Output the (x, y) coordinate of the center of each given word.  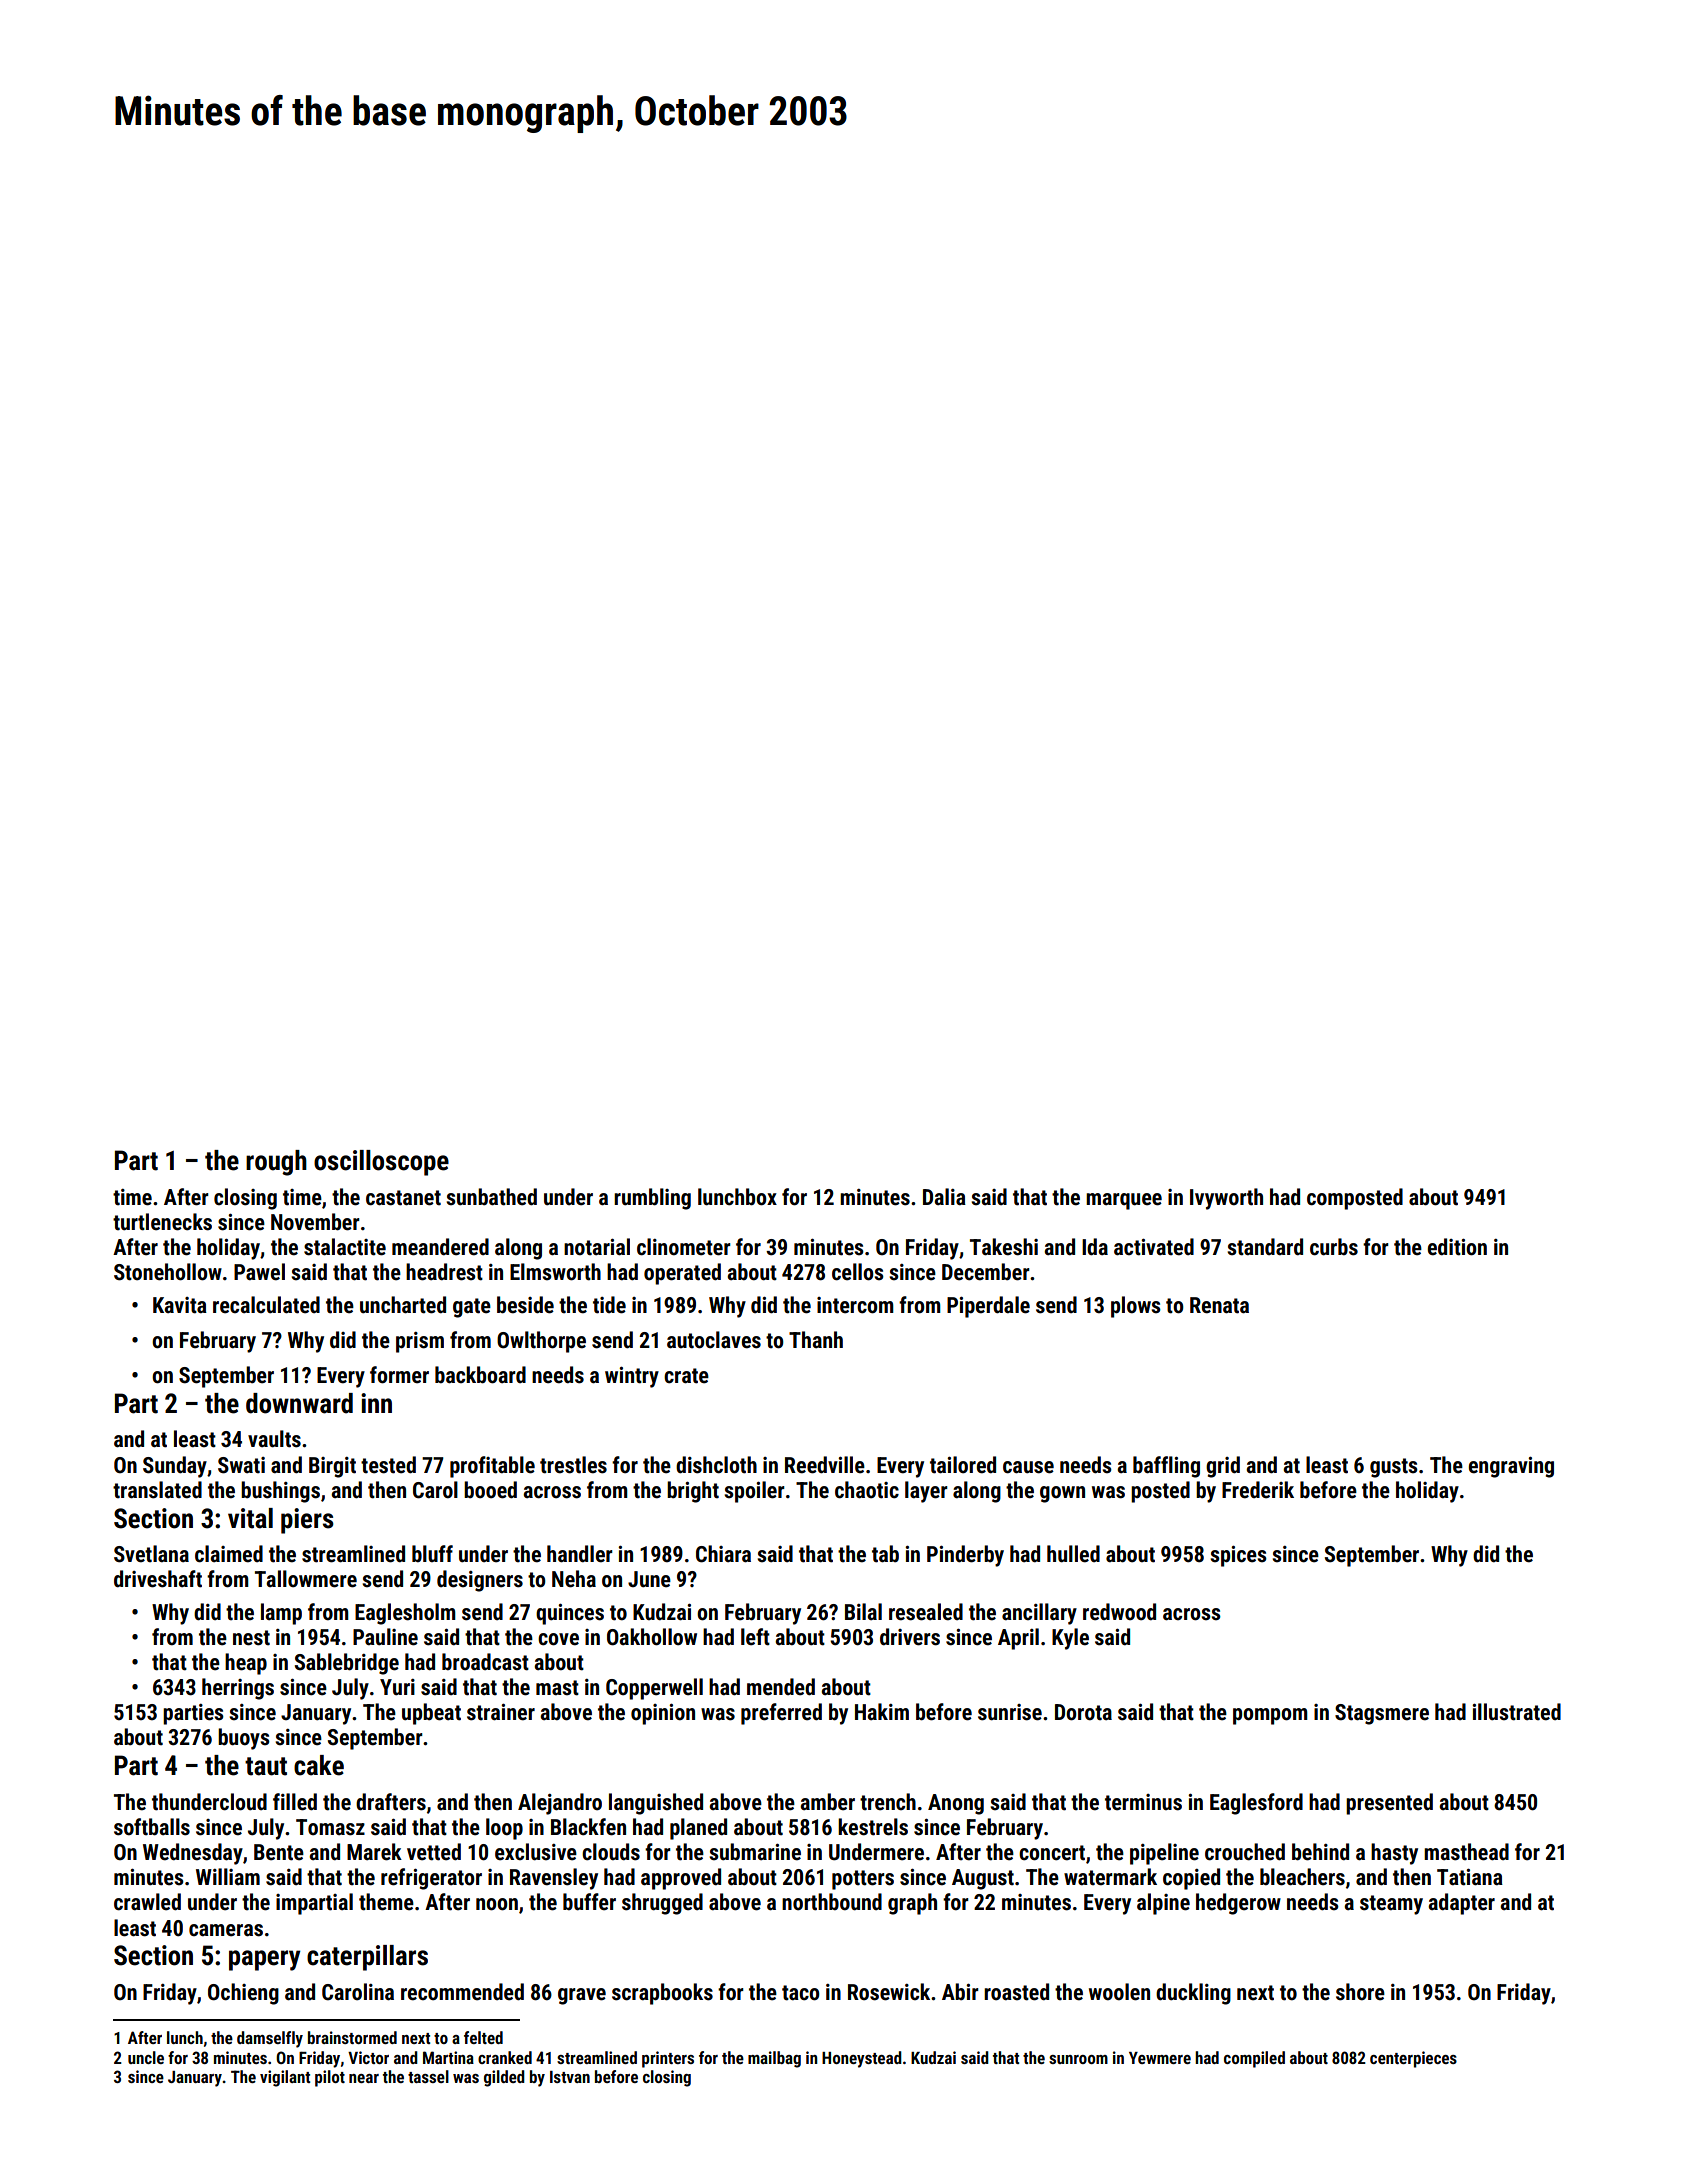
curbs (1334, 1247)
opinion (663, 1714)
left (755, 1637)
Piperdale (988, 1307)
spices (1238, 1556)
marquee (1124, 1201)
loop (504, 1829)
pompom (1270, 1716)
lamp (281, 1614)
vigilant (285, 2078)
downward (299, 1403)
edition (1457, 1247)
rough (276, 1163)
